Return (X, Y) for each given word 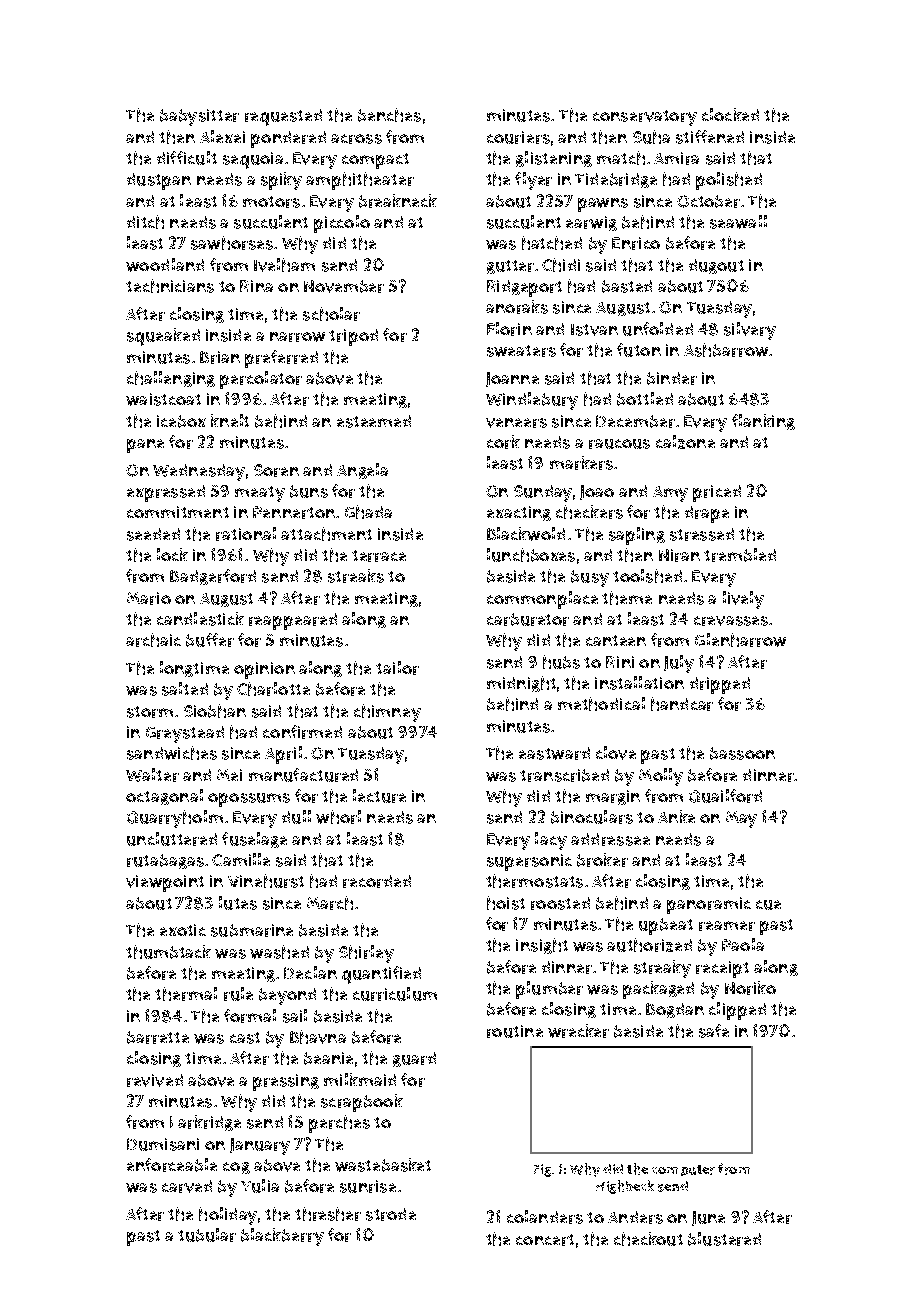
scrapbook (362, 1103)
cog (236, 1168)
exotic (183, 930)
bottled (645, 399)
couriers (518, 137)
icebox (181, 421)
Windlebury (532, 401)
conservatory (645, 118)
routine (515, 1031)
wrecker (578, 1031)
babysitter (199, 117)
